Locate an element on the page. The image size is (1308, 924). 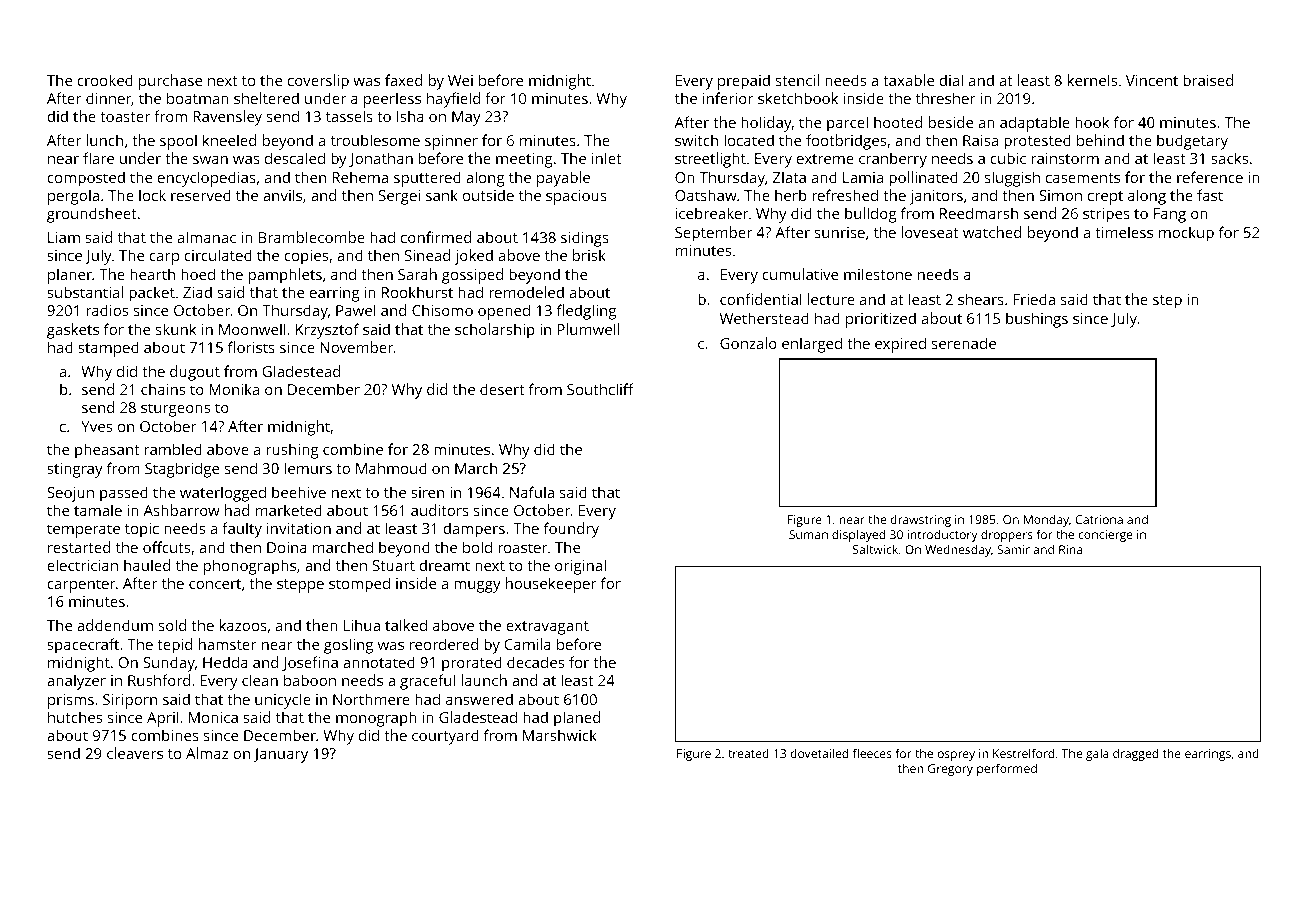
hauled is located at coordinates (147, 565).
